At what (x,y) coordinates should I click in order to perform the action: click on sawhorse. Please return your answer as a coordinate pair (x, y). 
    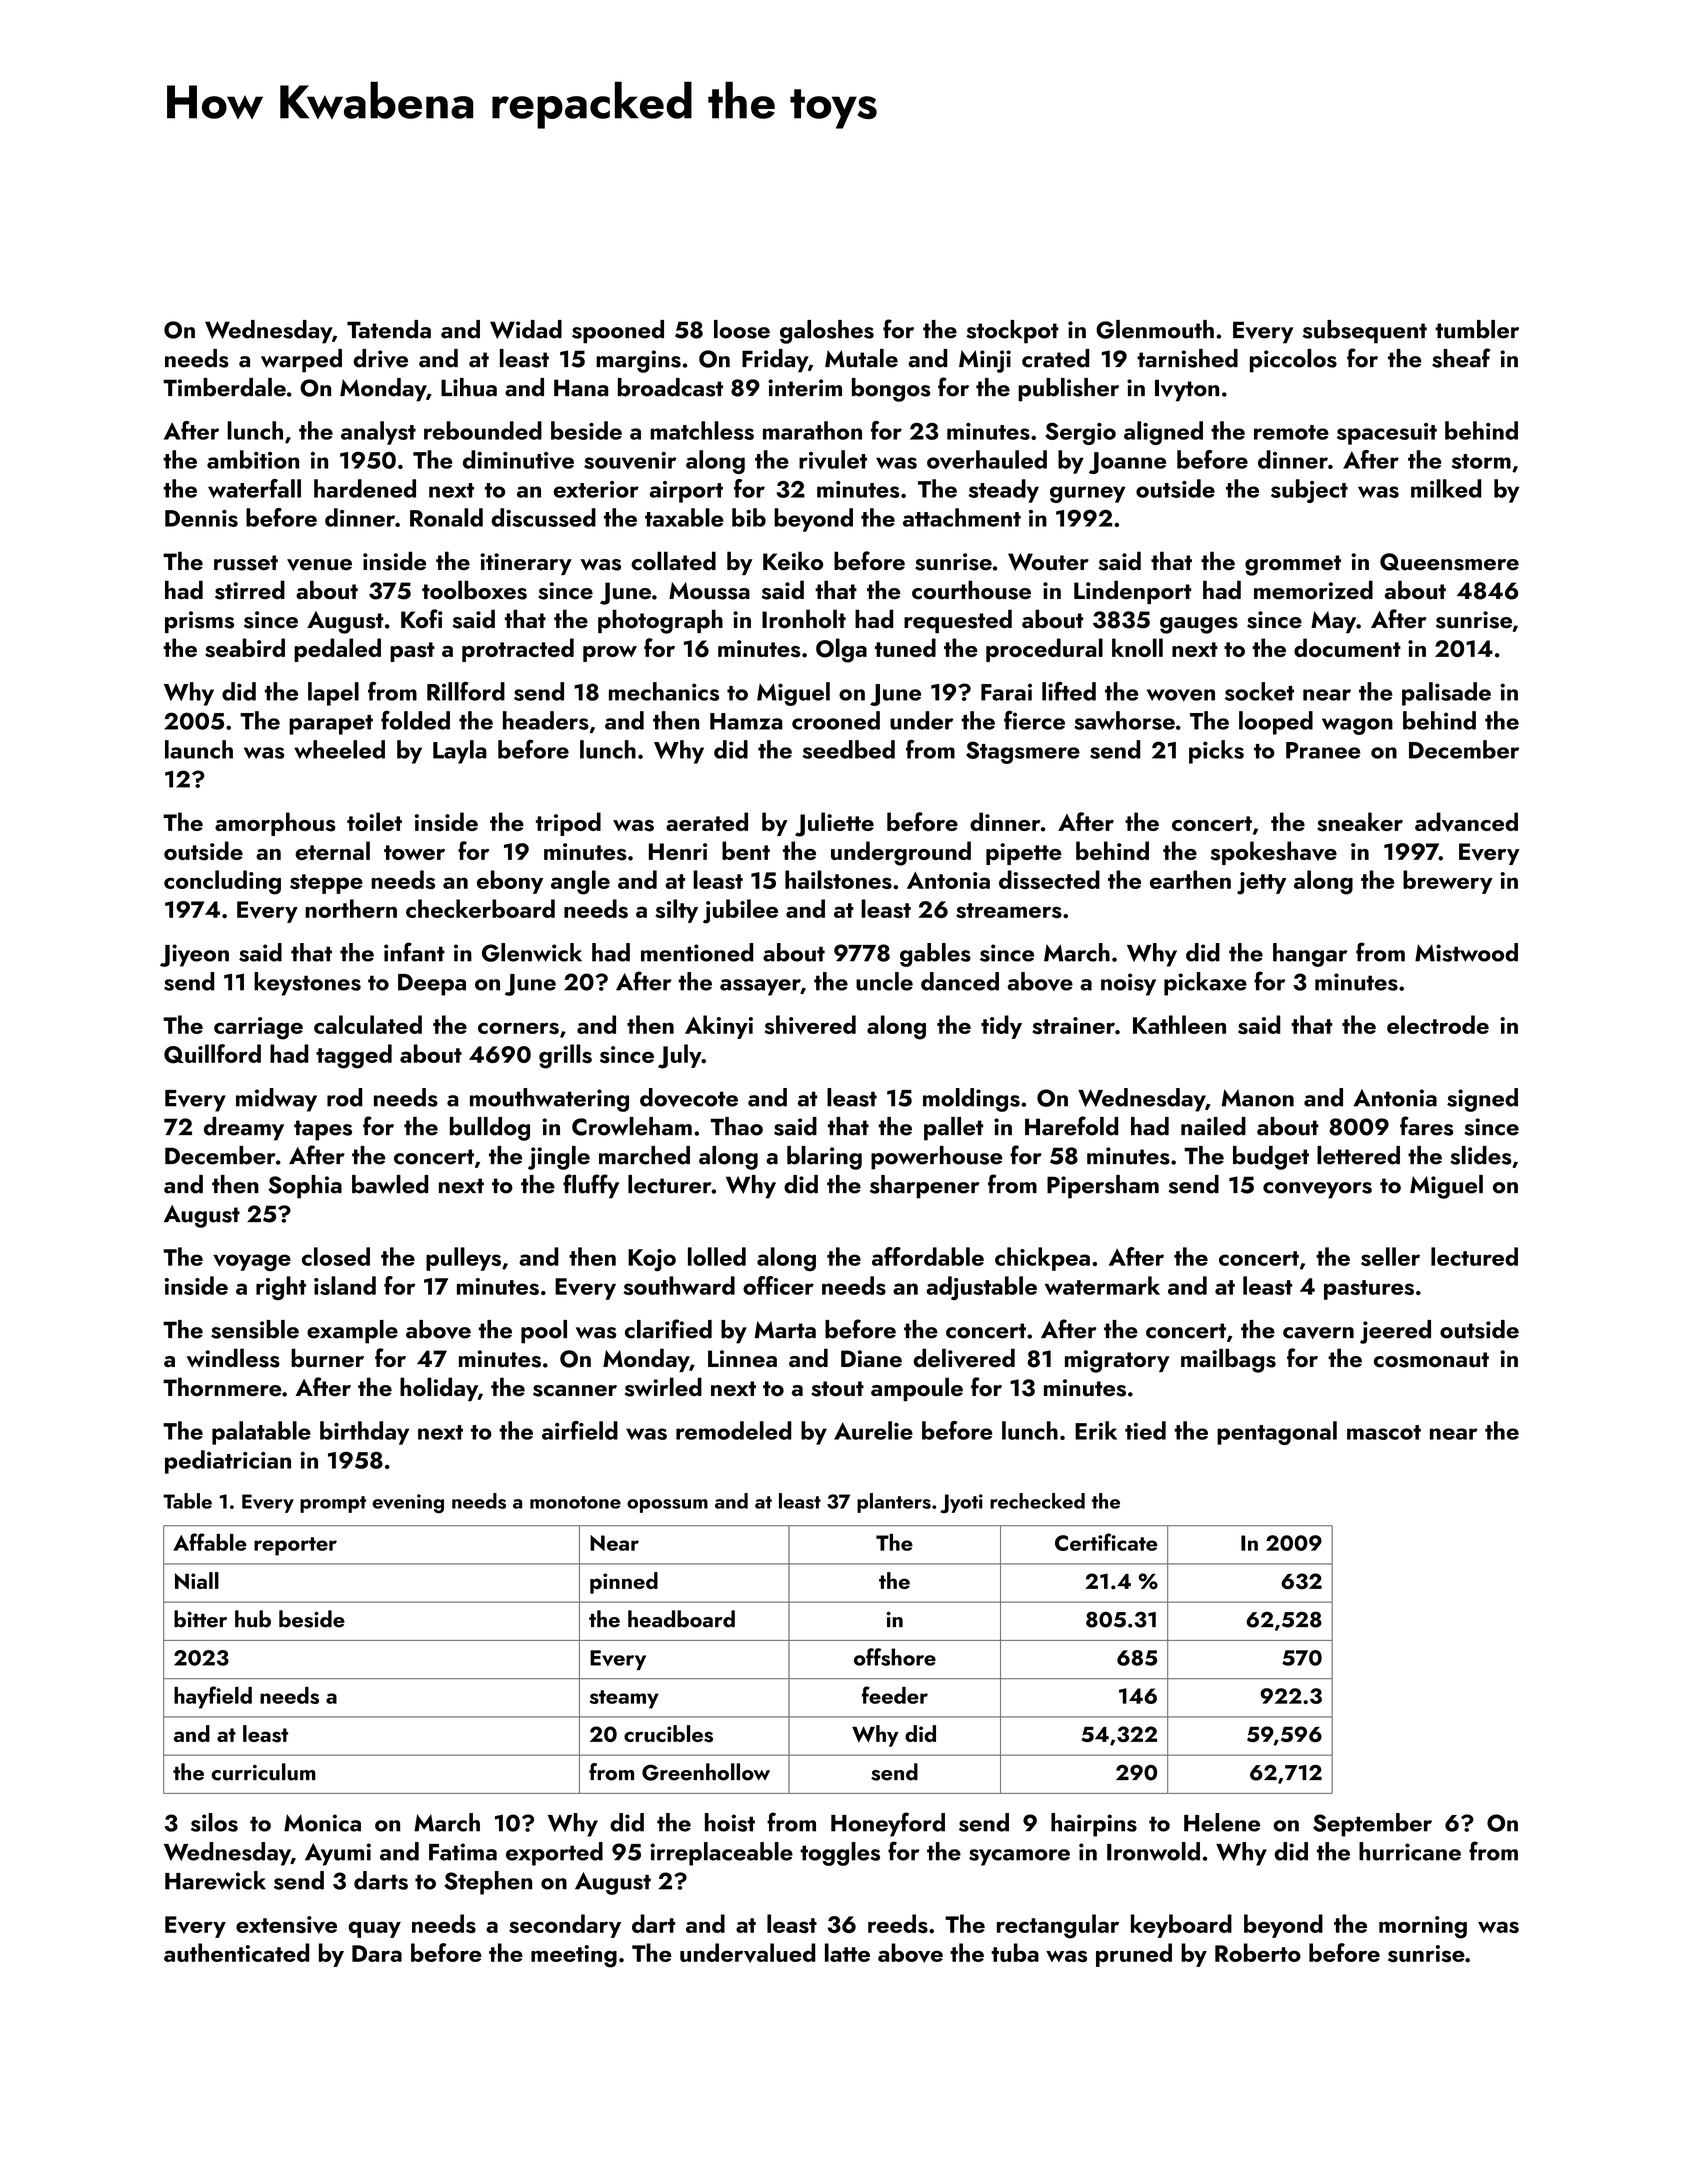
    Looking at the image, I should click on (1124, 720).
